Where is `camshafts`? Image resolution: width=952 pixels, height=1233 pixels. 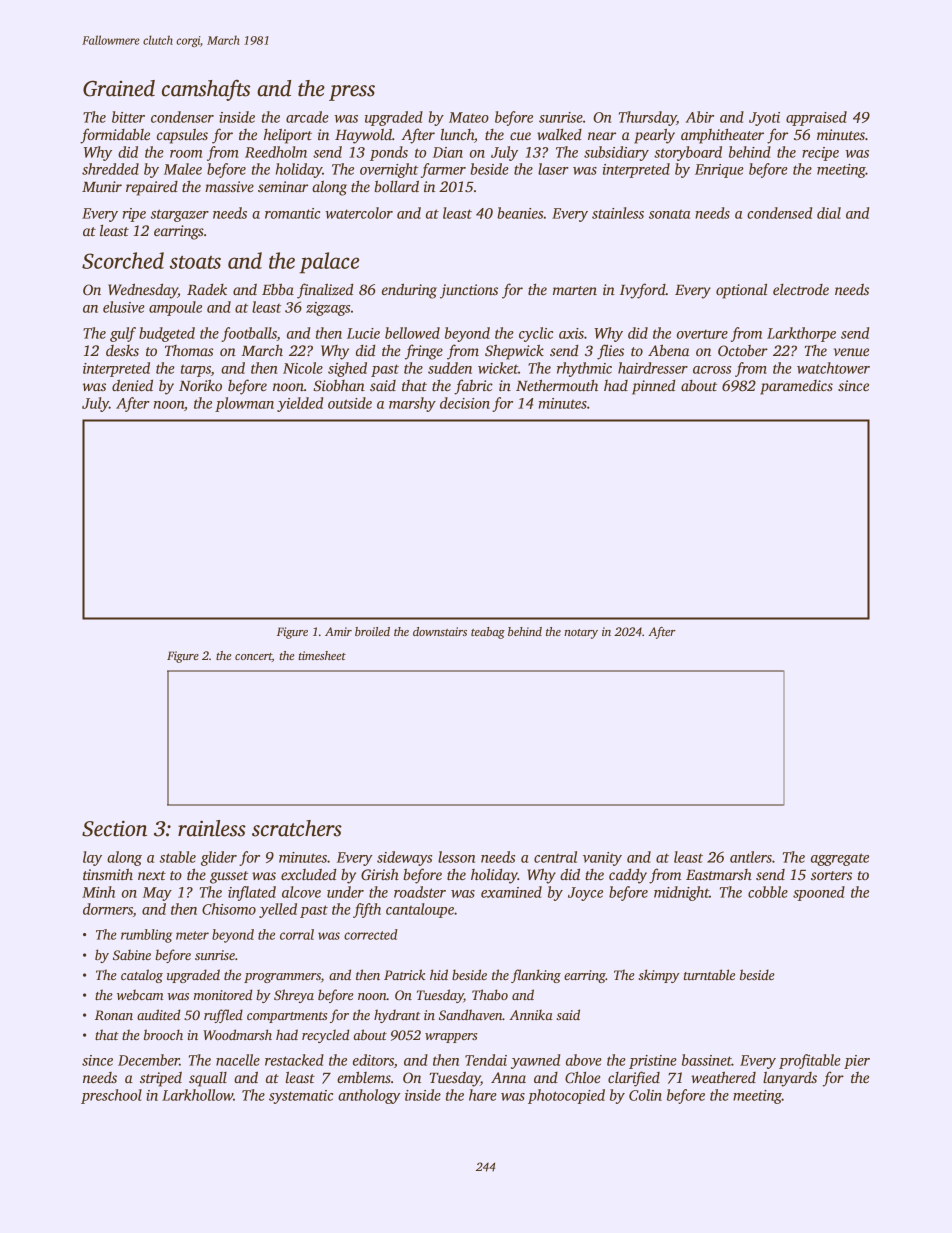 camshafts is located at coordinates (206, 90).
